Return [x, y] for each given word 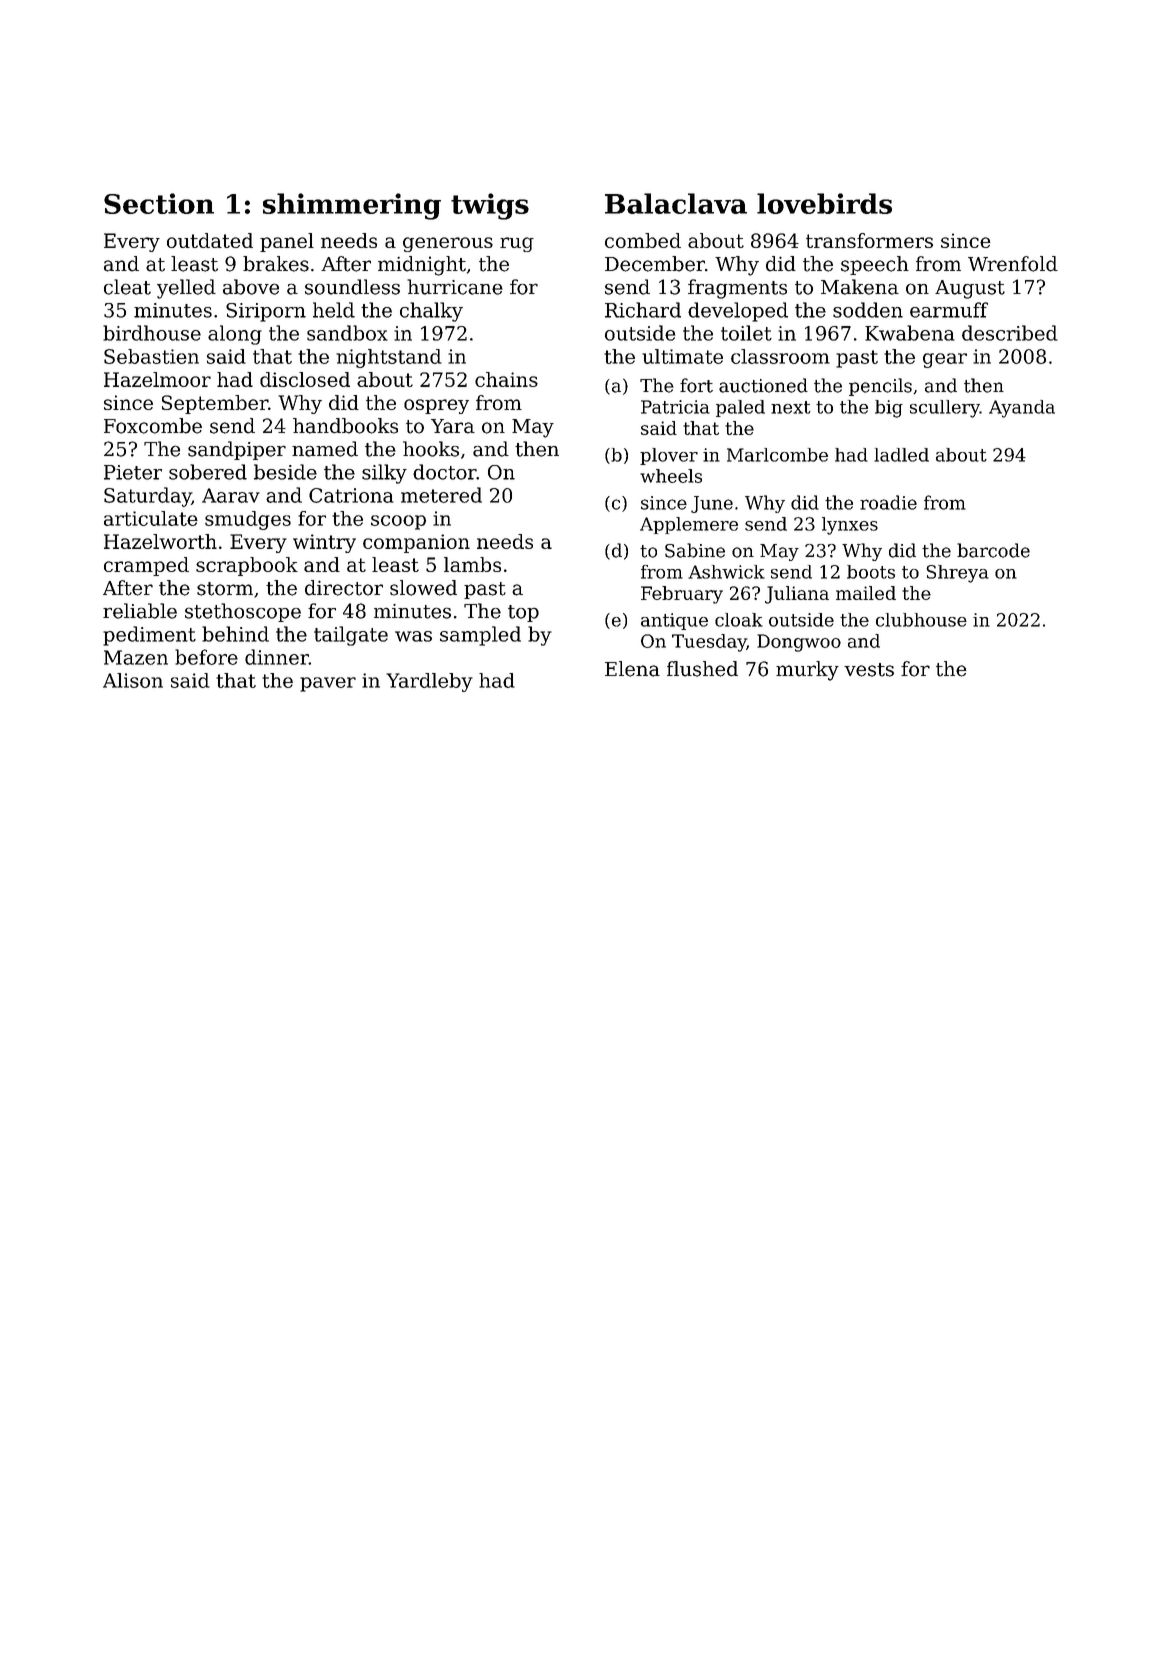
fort [696, 385]
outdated [210, 240]
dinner [277, 657]
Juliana [797, 595]
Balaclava [676, 203]
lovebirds [824, 203]
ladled [901, 455]
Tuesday [709, 643]
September [215, 404]
